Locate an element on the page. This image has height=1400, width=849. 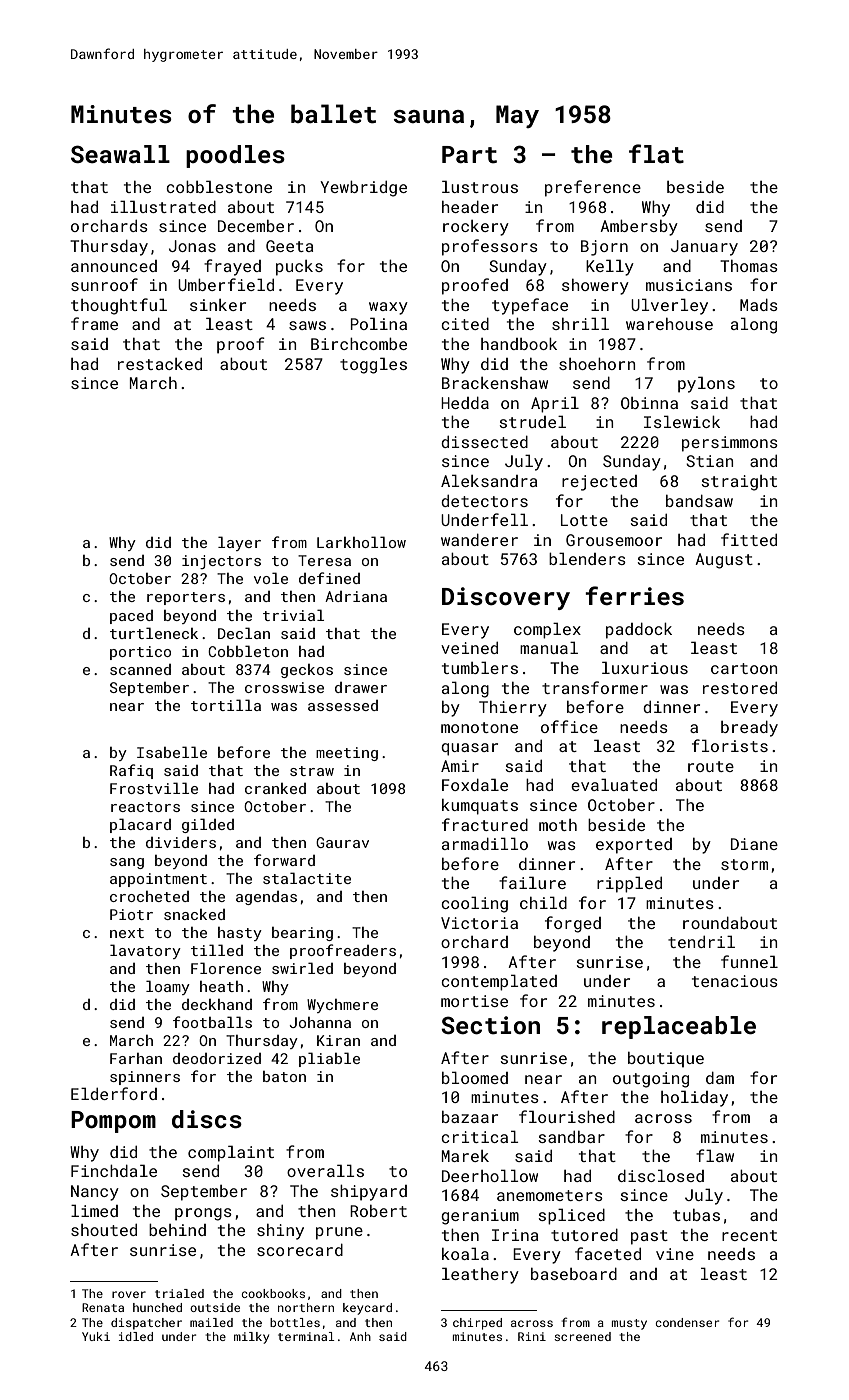
flat is located at coordinates (656, 154).
